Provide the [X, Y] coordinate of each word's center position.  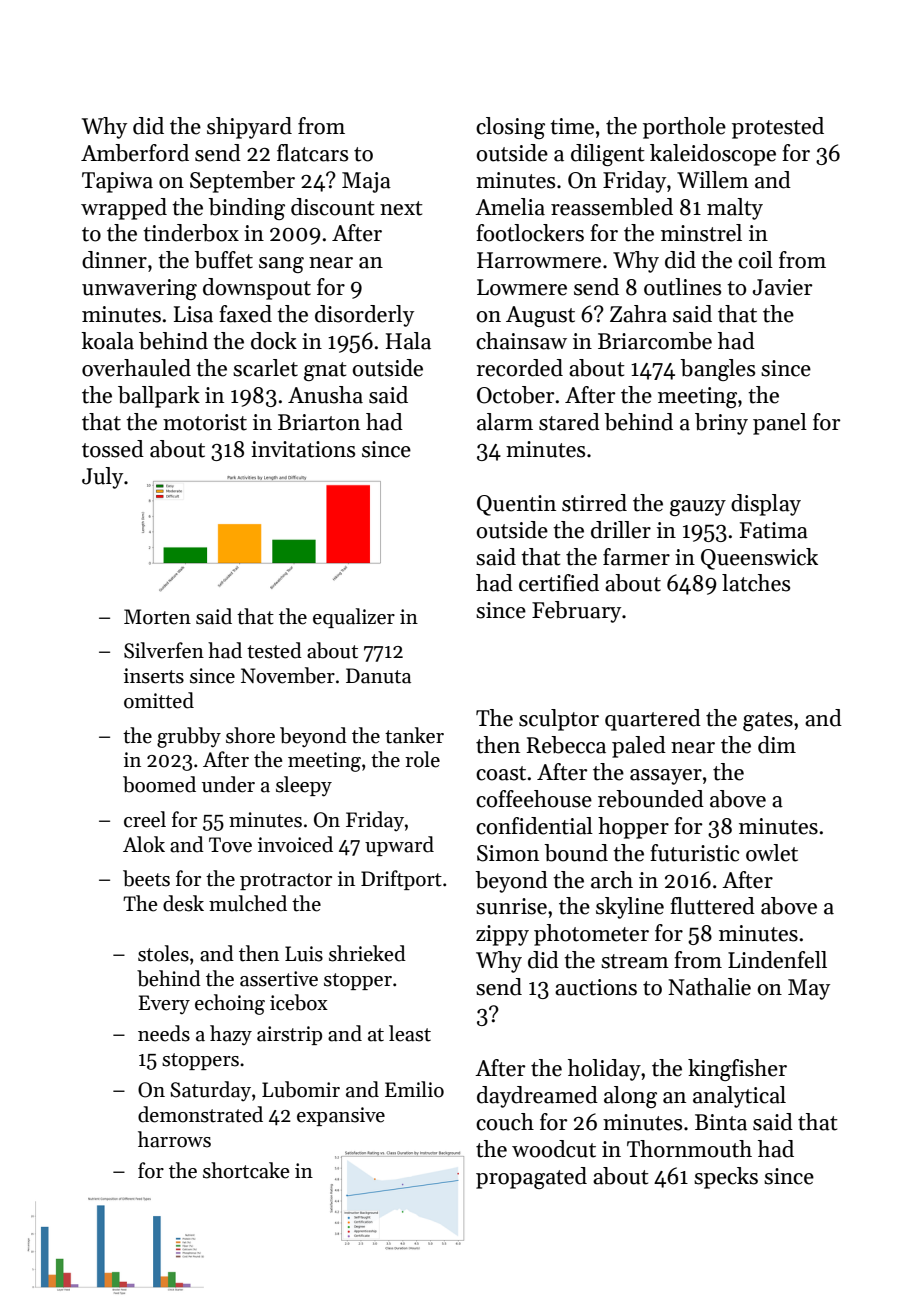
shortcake [246, 1170]
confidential [534, 826]
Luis [304, 954]
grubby [189, 737]
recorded [519, 368]
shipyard [249, 128]
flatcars [312, 153]
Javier [783, 287]
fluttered [712, 906]
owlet [772, 853]
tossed [113, 449]
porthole [684, 128]
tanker [414, 735]
